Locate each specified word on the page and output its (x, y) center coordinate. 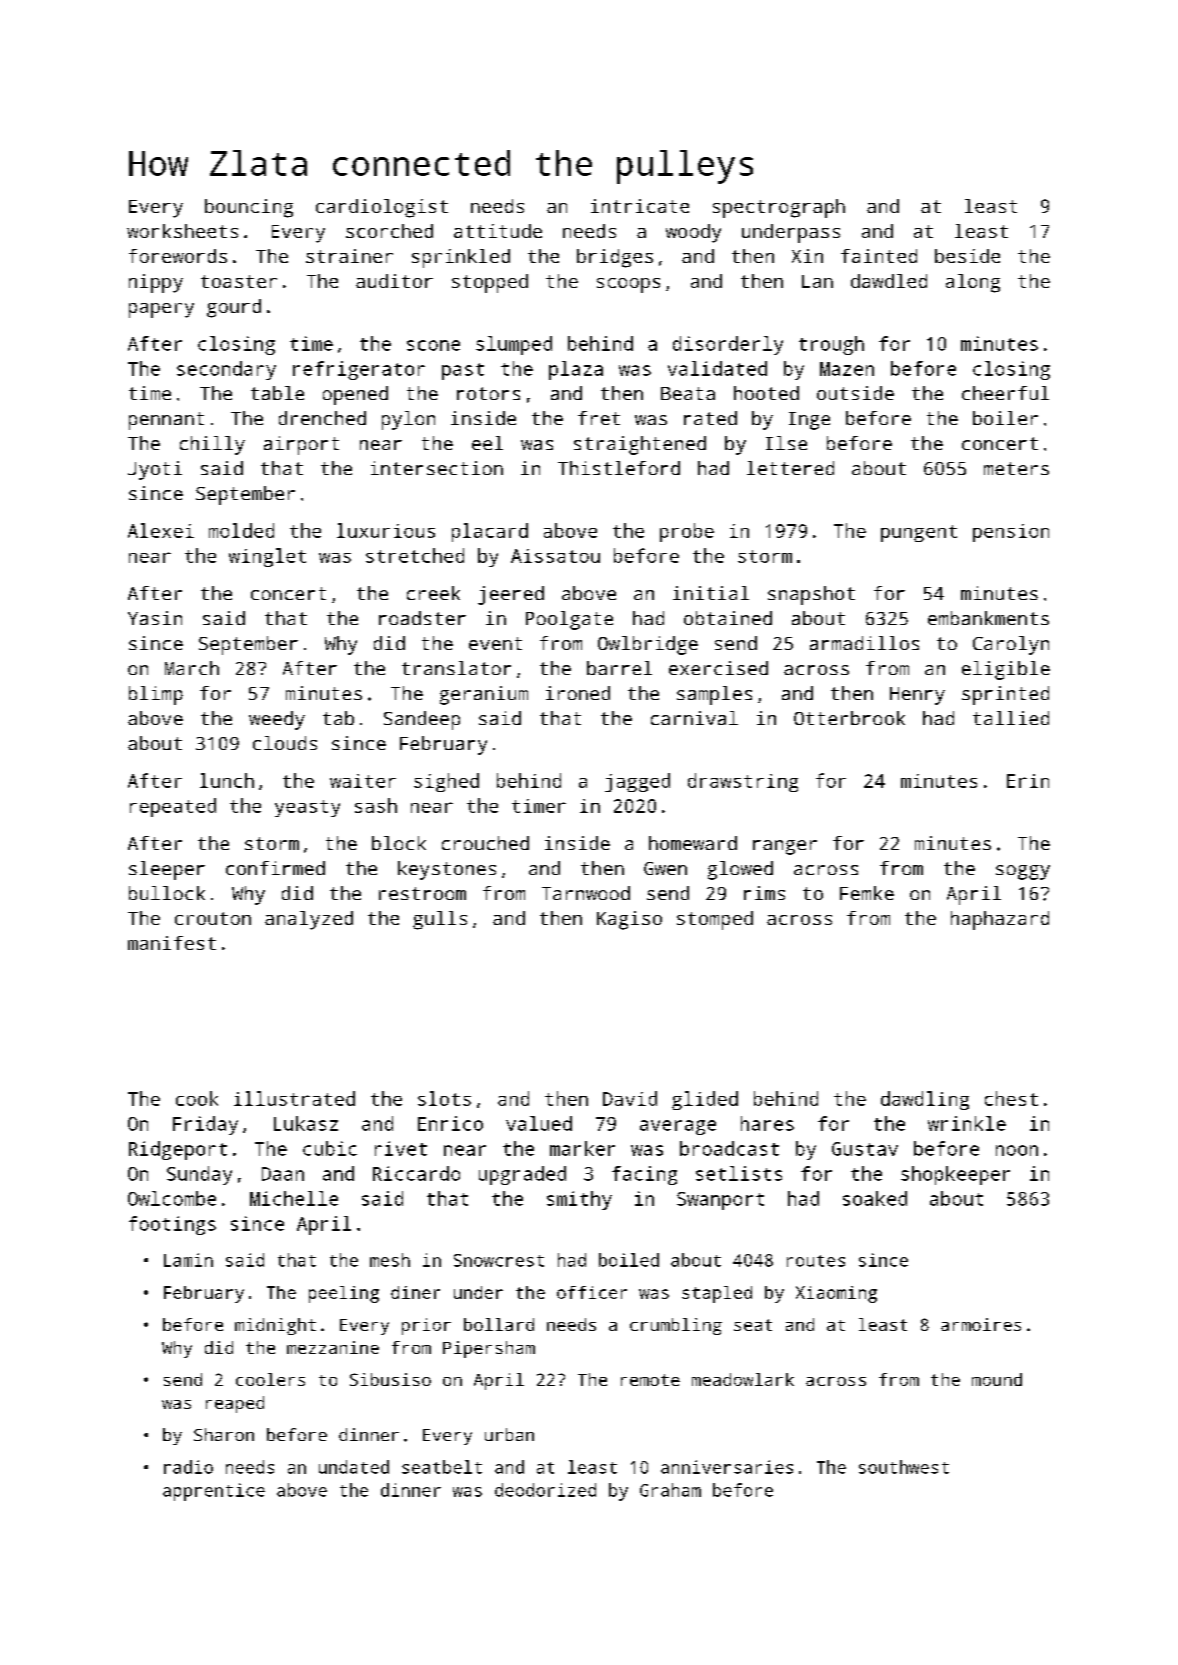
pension (1011, 533)
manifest (172, 943)
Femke (867, 893)
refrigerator (359, 370)
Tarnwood (586, 893)
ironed (578, 693)
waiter (363, 781)
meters (1016, 468)
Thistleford (619, 468)
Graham (670, 1490)
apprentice (214, 1492)
